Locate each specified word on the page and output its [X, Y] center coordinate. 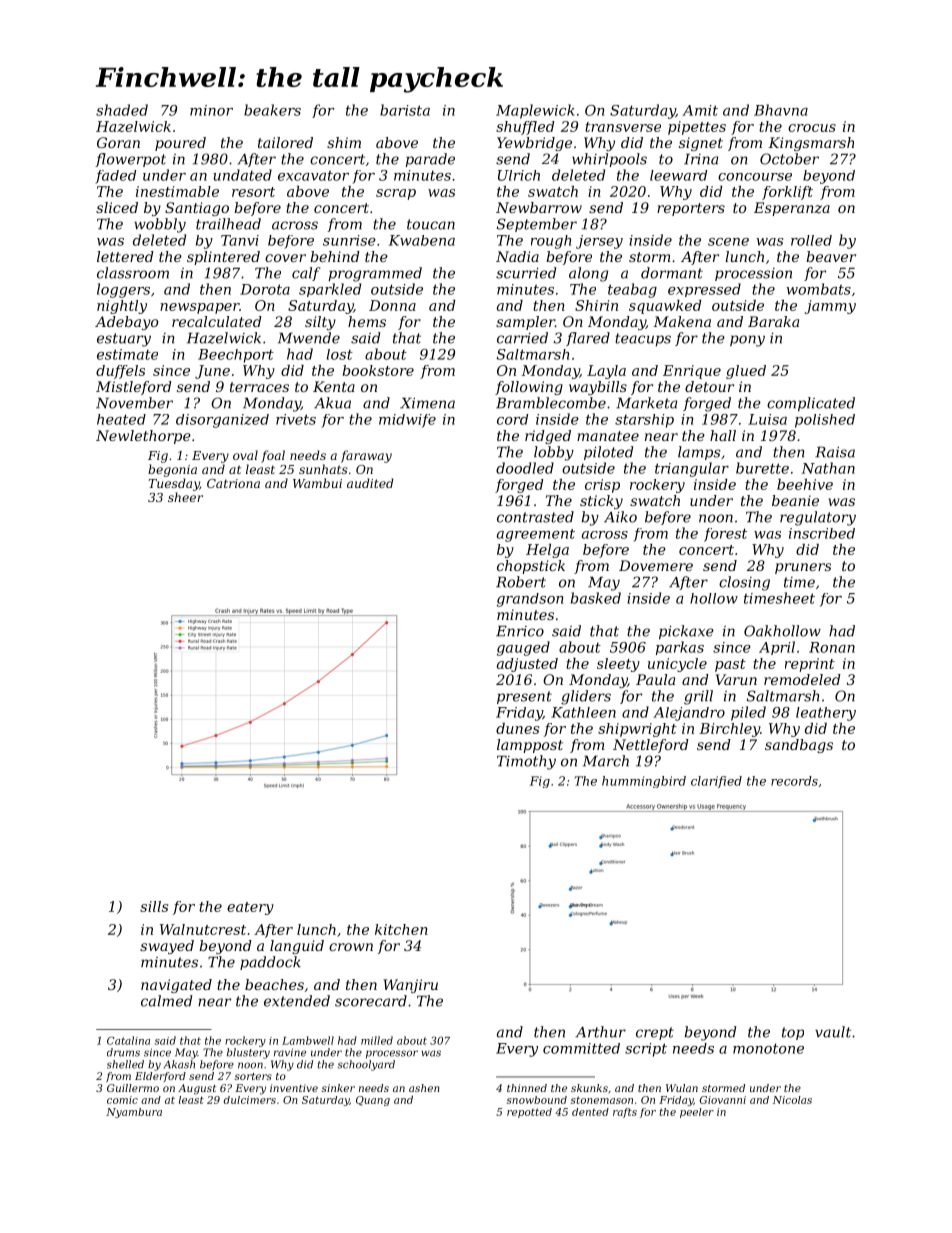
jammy [830, 307]
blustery [248, 1053]
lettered [125, 256]
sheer [185, 497]
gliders [586, 697]
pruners [803, 568]
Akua [332, 403]
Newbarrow [539, 207]
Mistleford [134, 388]
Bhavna [781, 110]
